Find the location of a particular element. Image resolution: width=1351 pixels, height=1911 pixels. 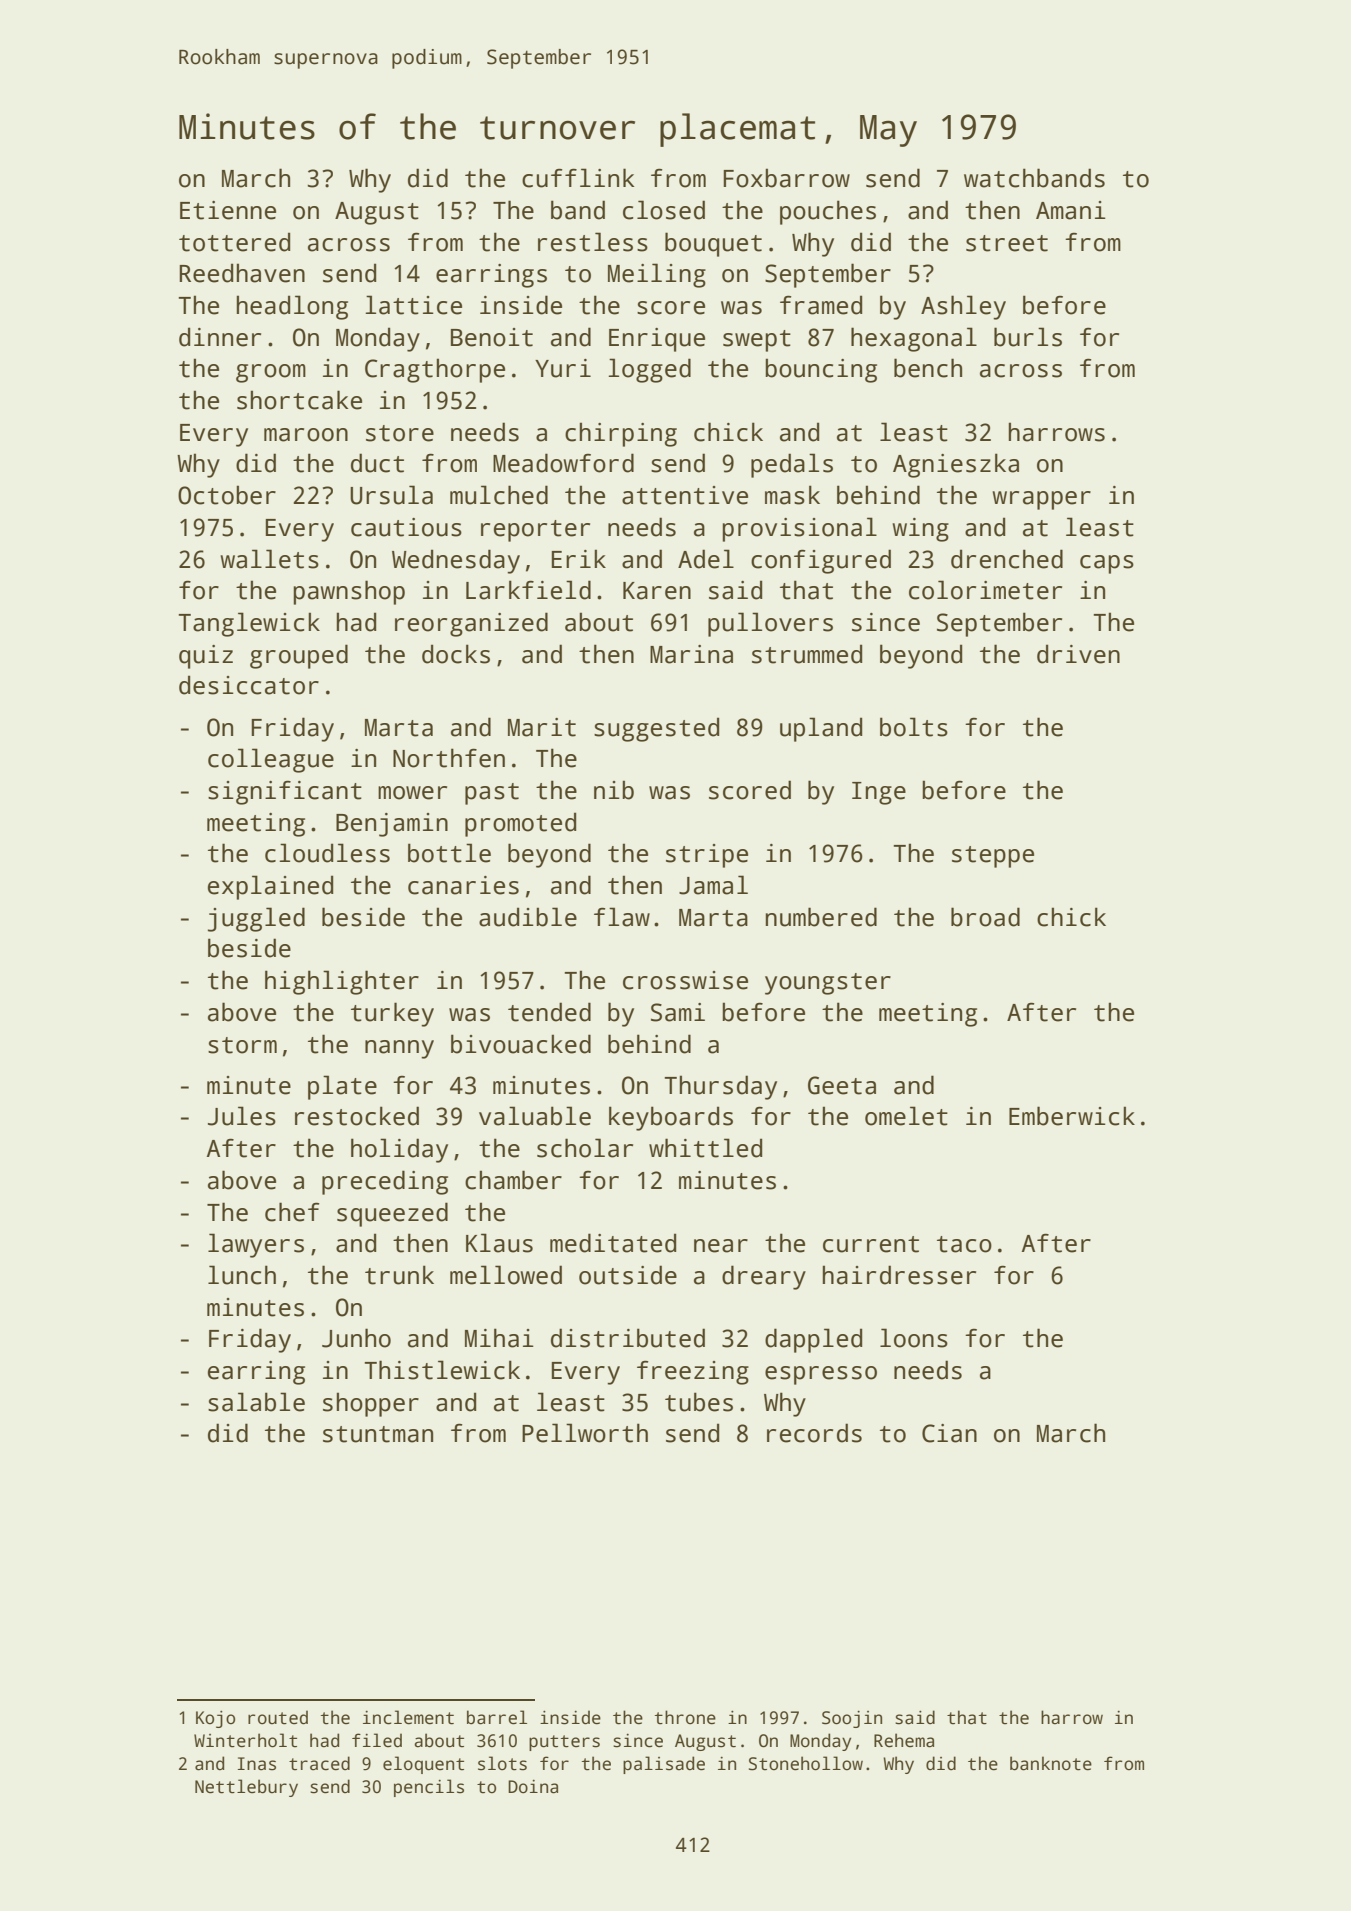

tubes is located at coordinates (699, 1402).
